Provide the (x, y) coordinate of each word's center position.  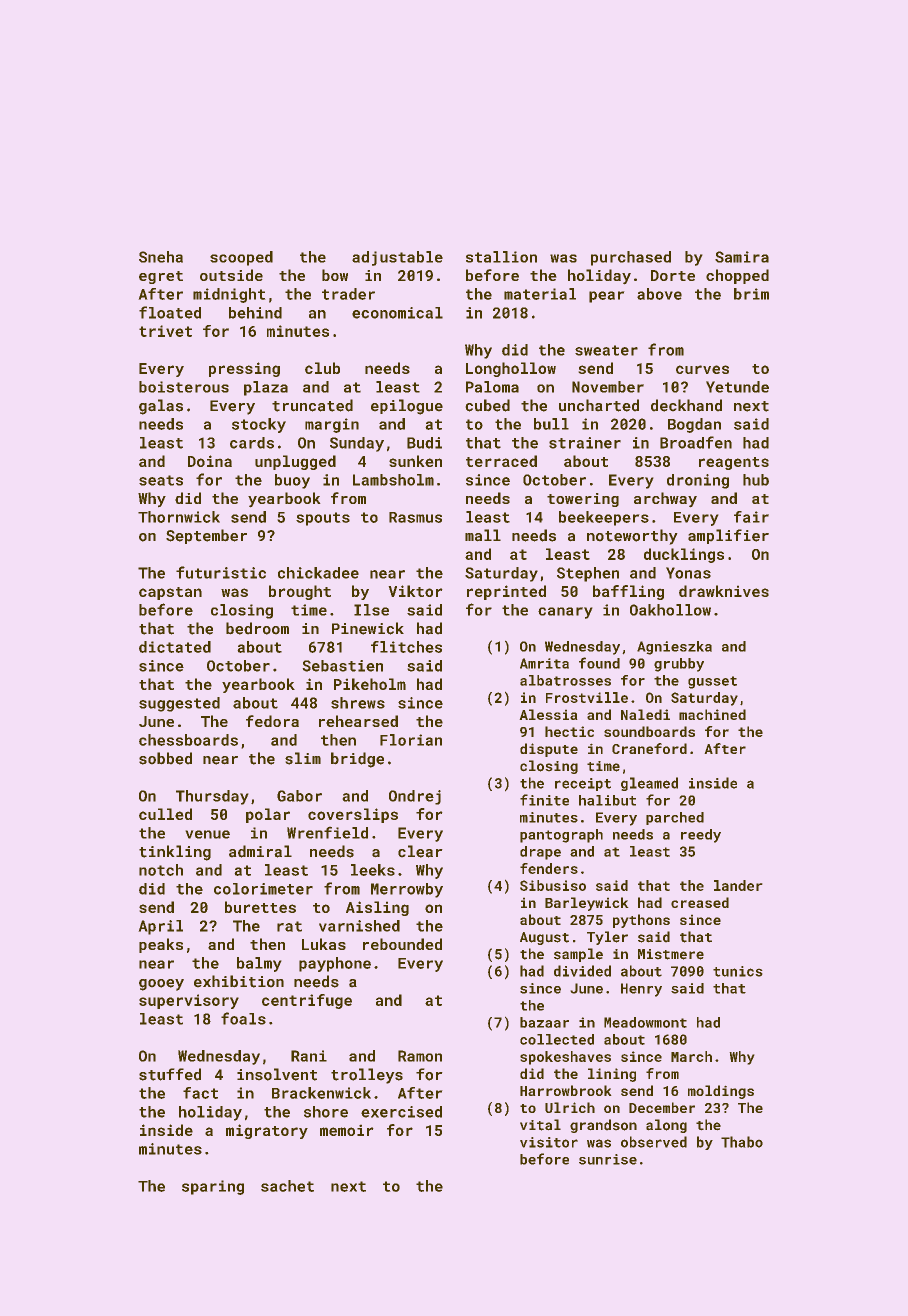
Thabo (742, 1142)
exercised (401, 1112)
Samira (742, 257)
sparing (213, 1187)
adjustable (397, 258)
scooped (241, 258)
